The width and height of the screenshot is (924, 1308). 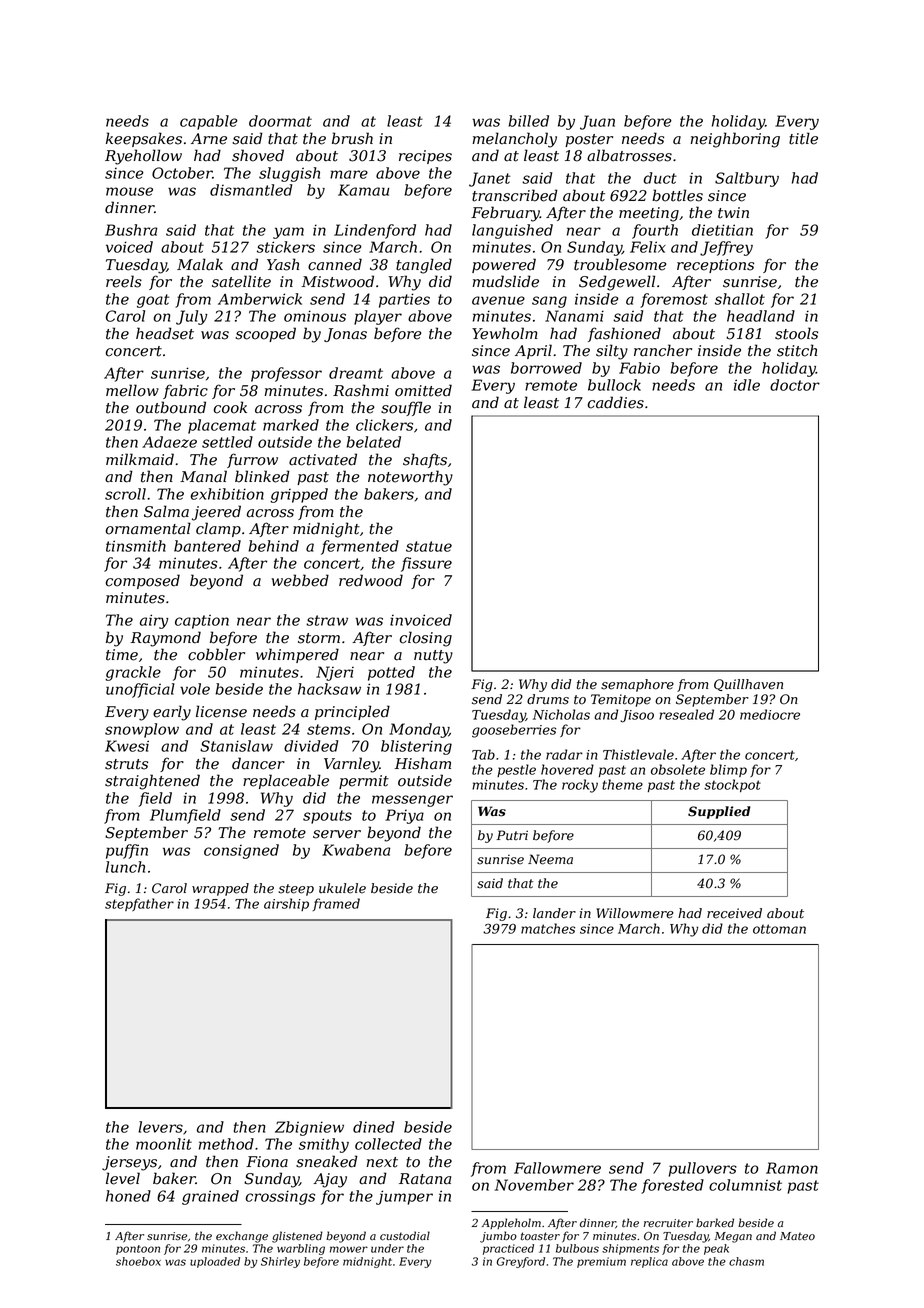 I want to click on stepfather, so click(x=139, y=904).
